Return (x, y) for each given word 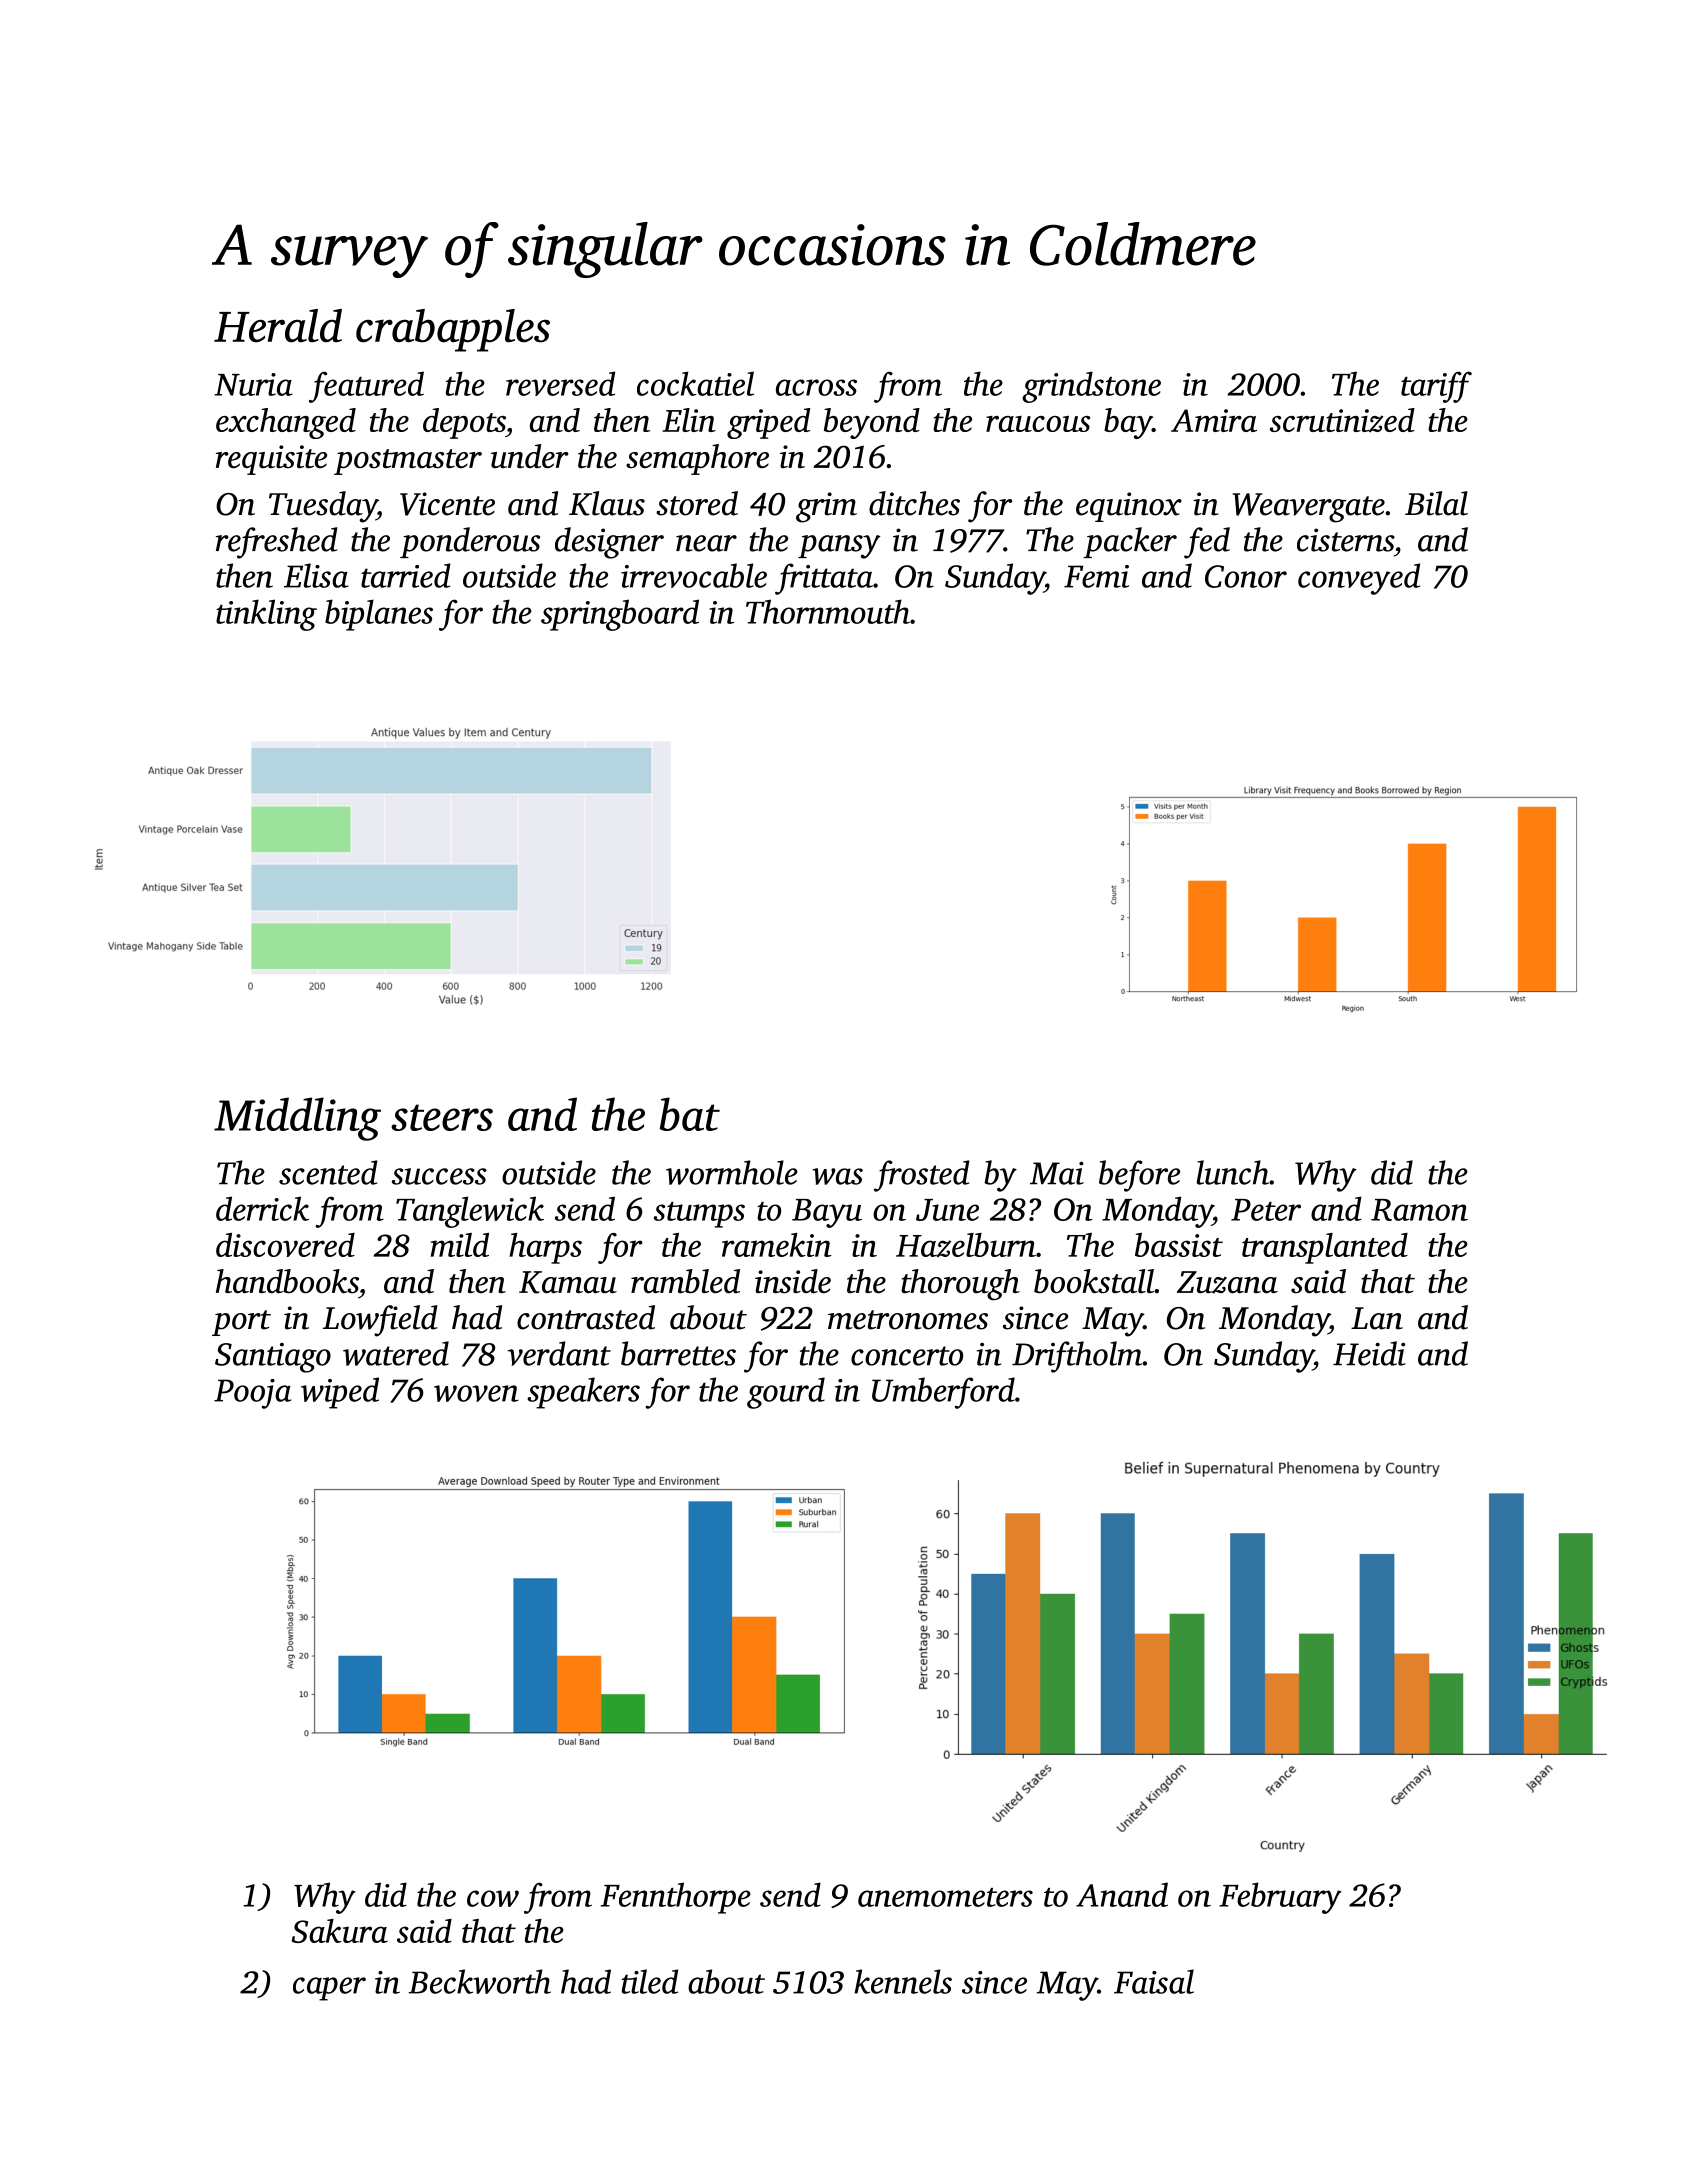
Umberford (943, 1393)
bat (690, 1114)
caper (329, 1989)
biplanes (379, 615)
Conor (1246, 576)
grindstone (1091, 387)
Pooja (252, 1394)
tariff (1436, 387)
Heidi (1369, 1353)
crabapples (453, 330)
